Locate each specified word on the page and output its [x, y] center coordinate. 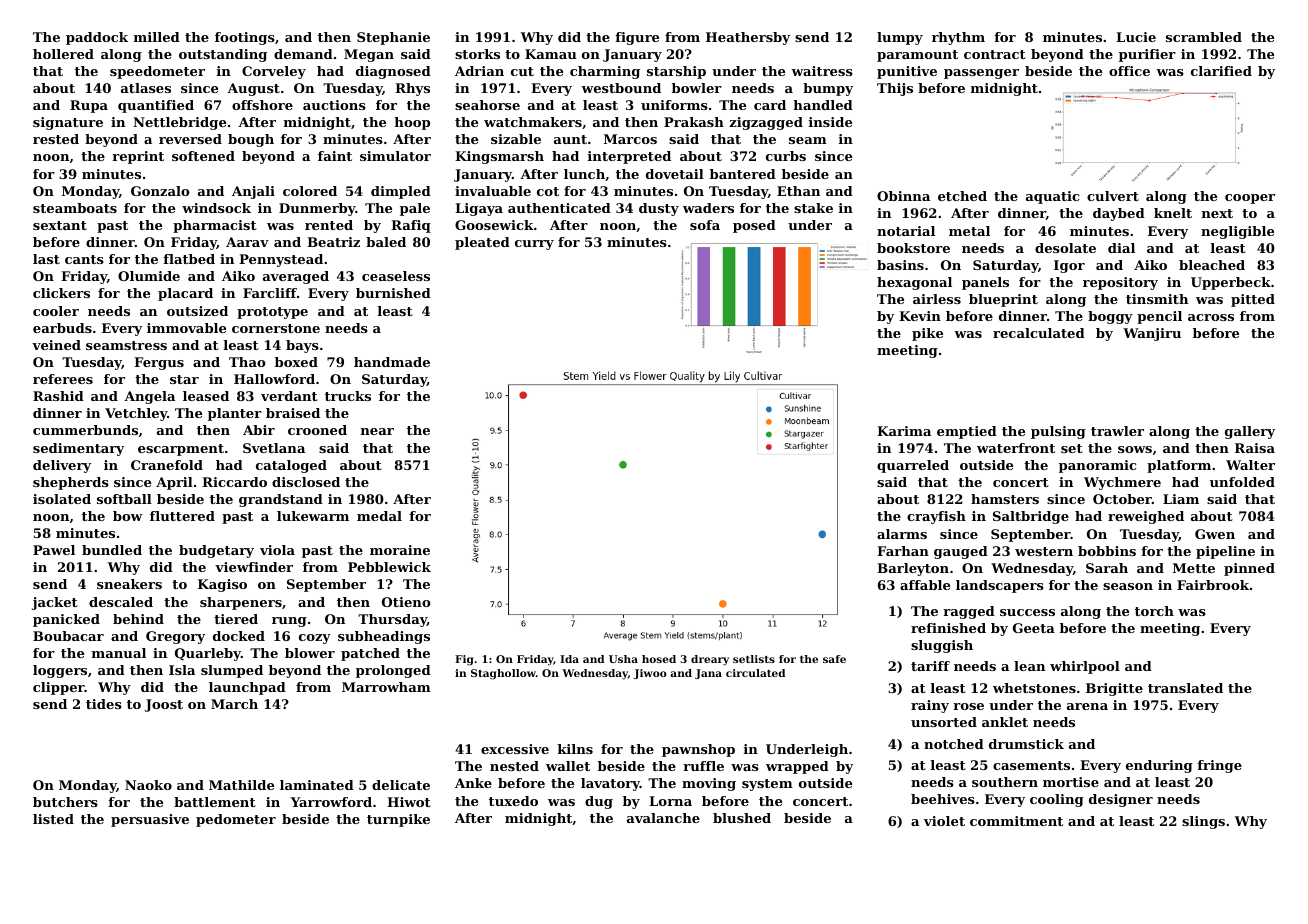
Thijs [895, 89]
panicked [66, 620]
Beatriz [333, 242]
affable [925, 585]
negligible [1237, 232]
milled [157, 37]
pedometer [236, 820]
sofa [705, 225]
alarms [902, 534]
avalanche [663, 818]
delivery [62, 466]
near [377, 431]
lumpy [900, 38]
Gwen [1215, 534]
